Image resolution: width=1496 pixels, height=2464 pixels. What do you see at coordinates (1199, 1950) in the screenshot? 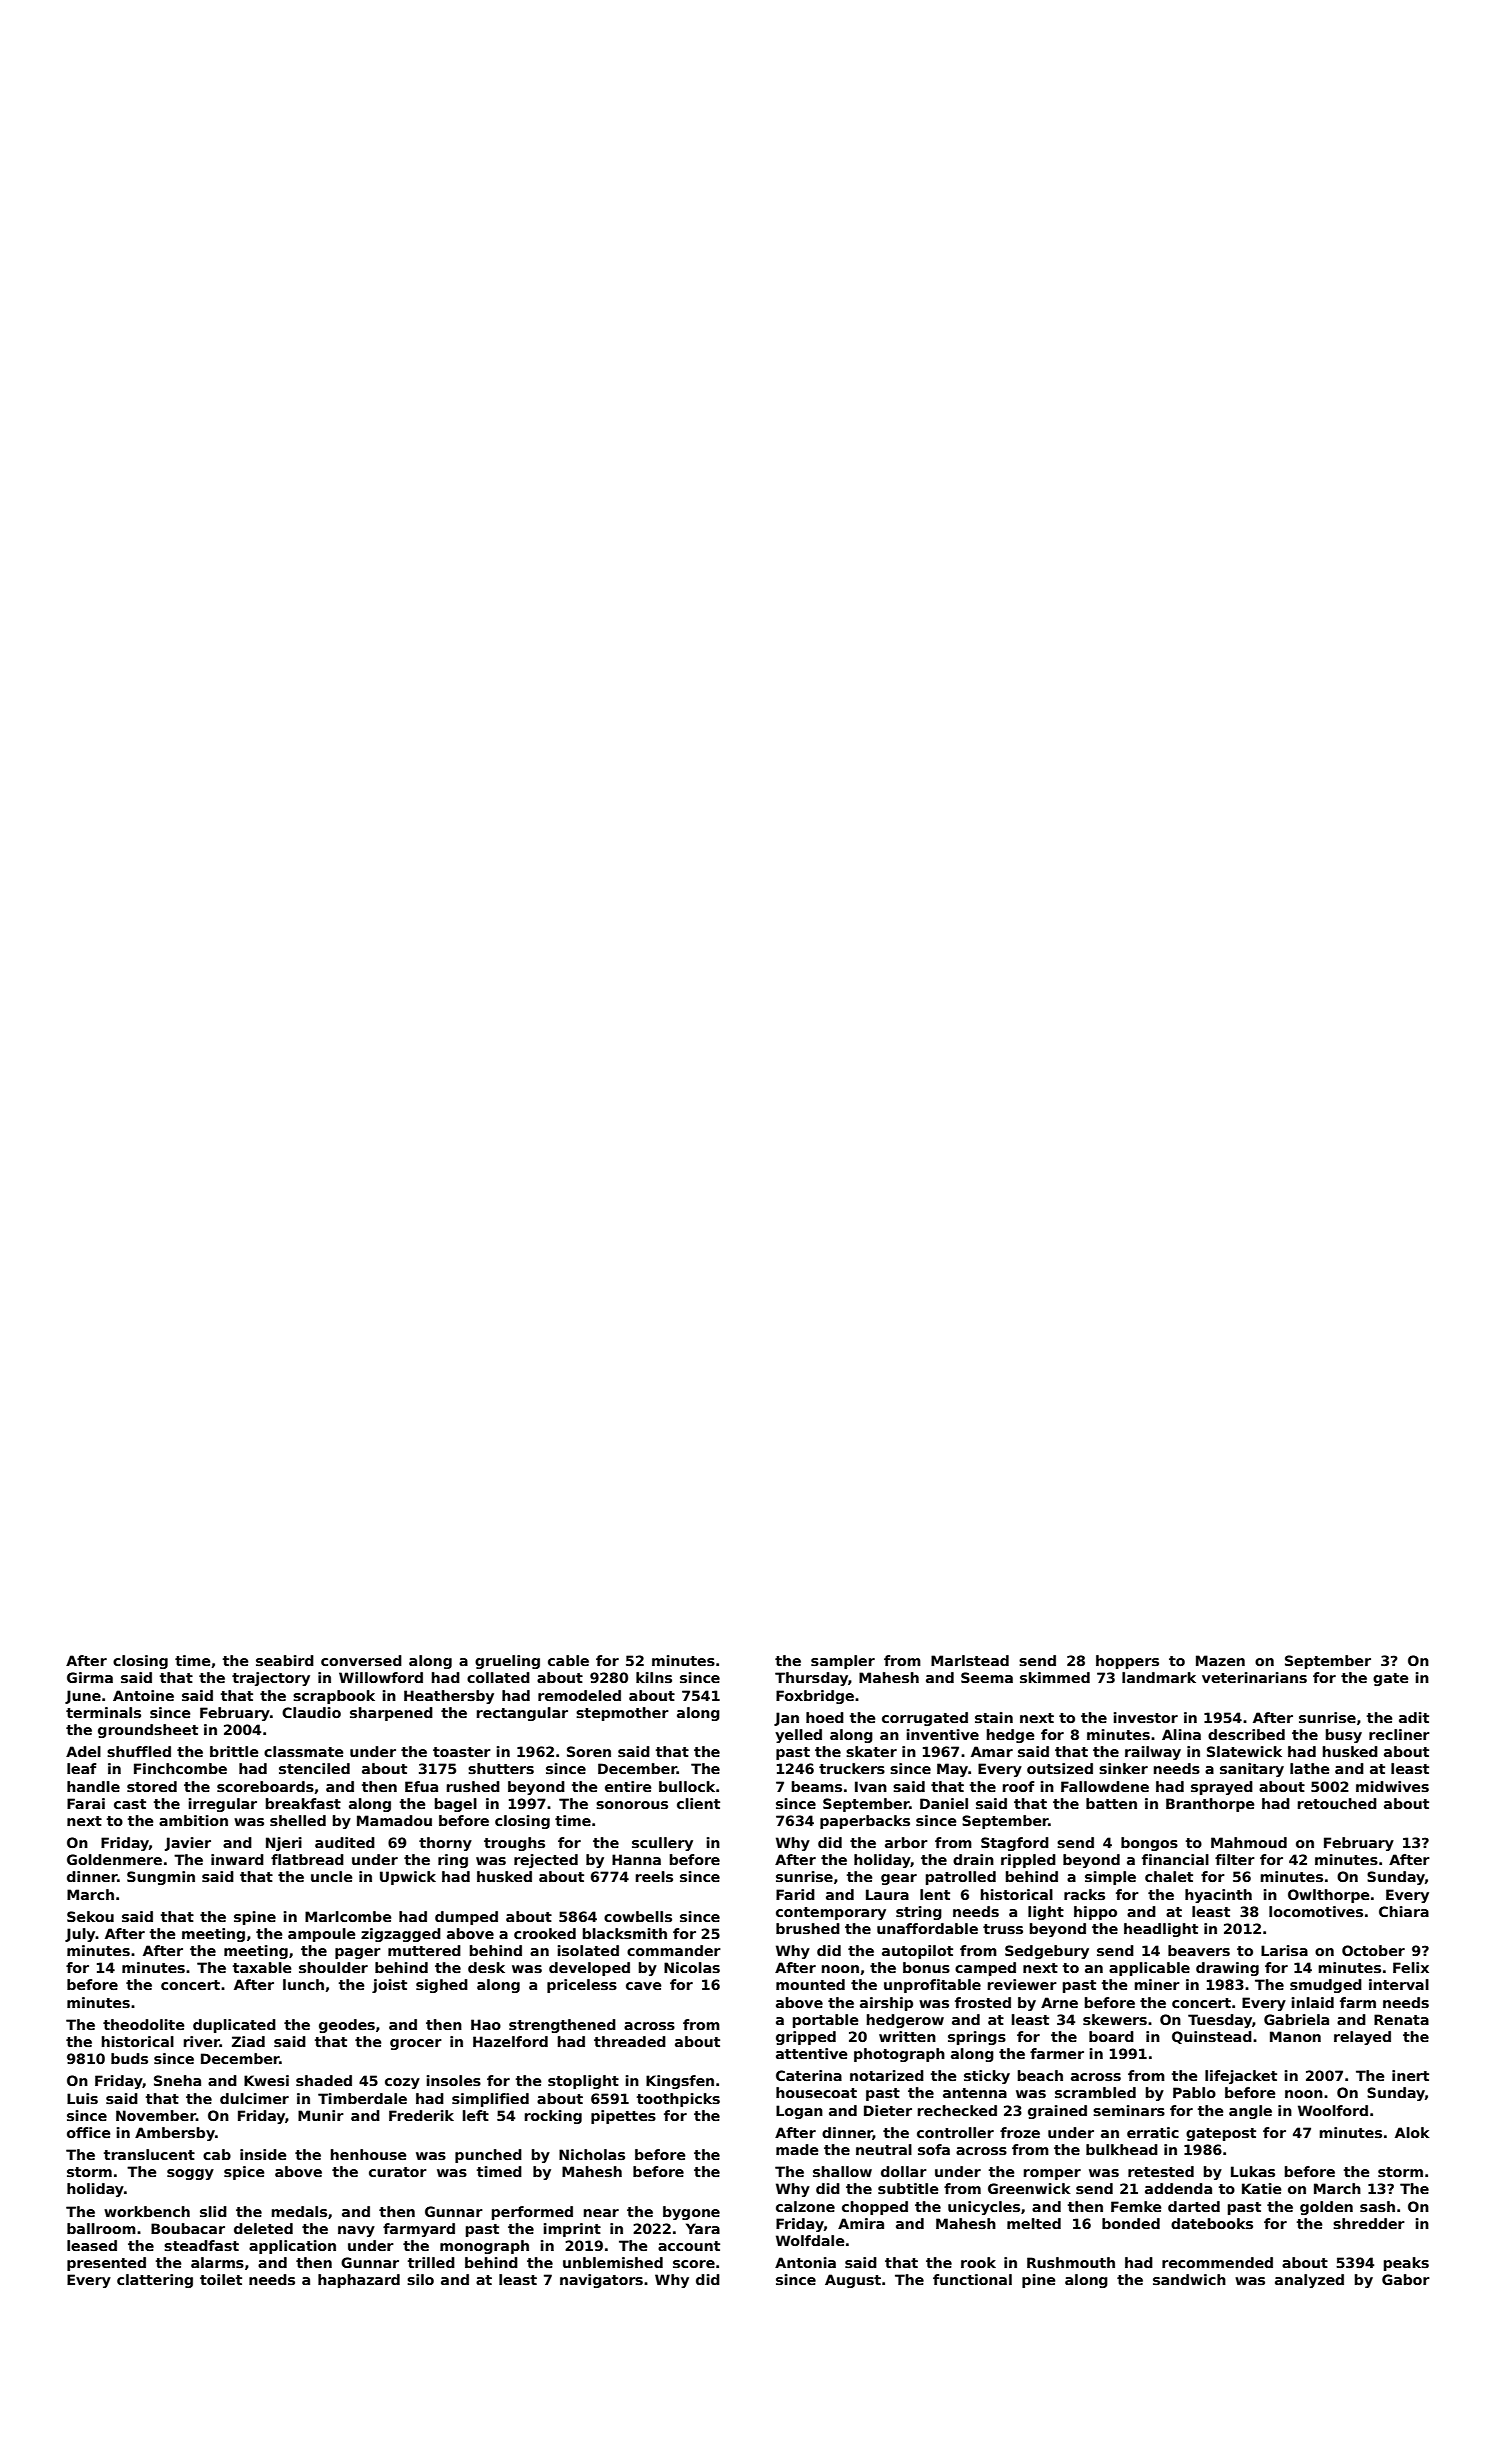
I see `beavers` at bounding box center [1199, 1950].
